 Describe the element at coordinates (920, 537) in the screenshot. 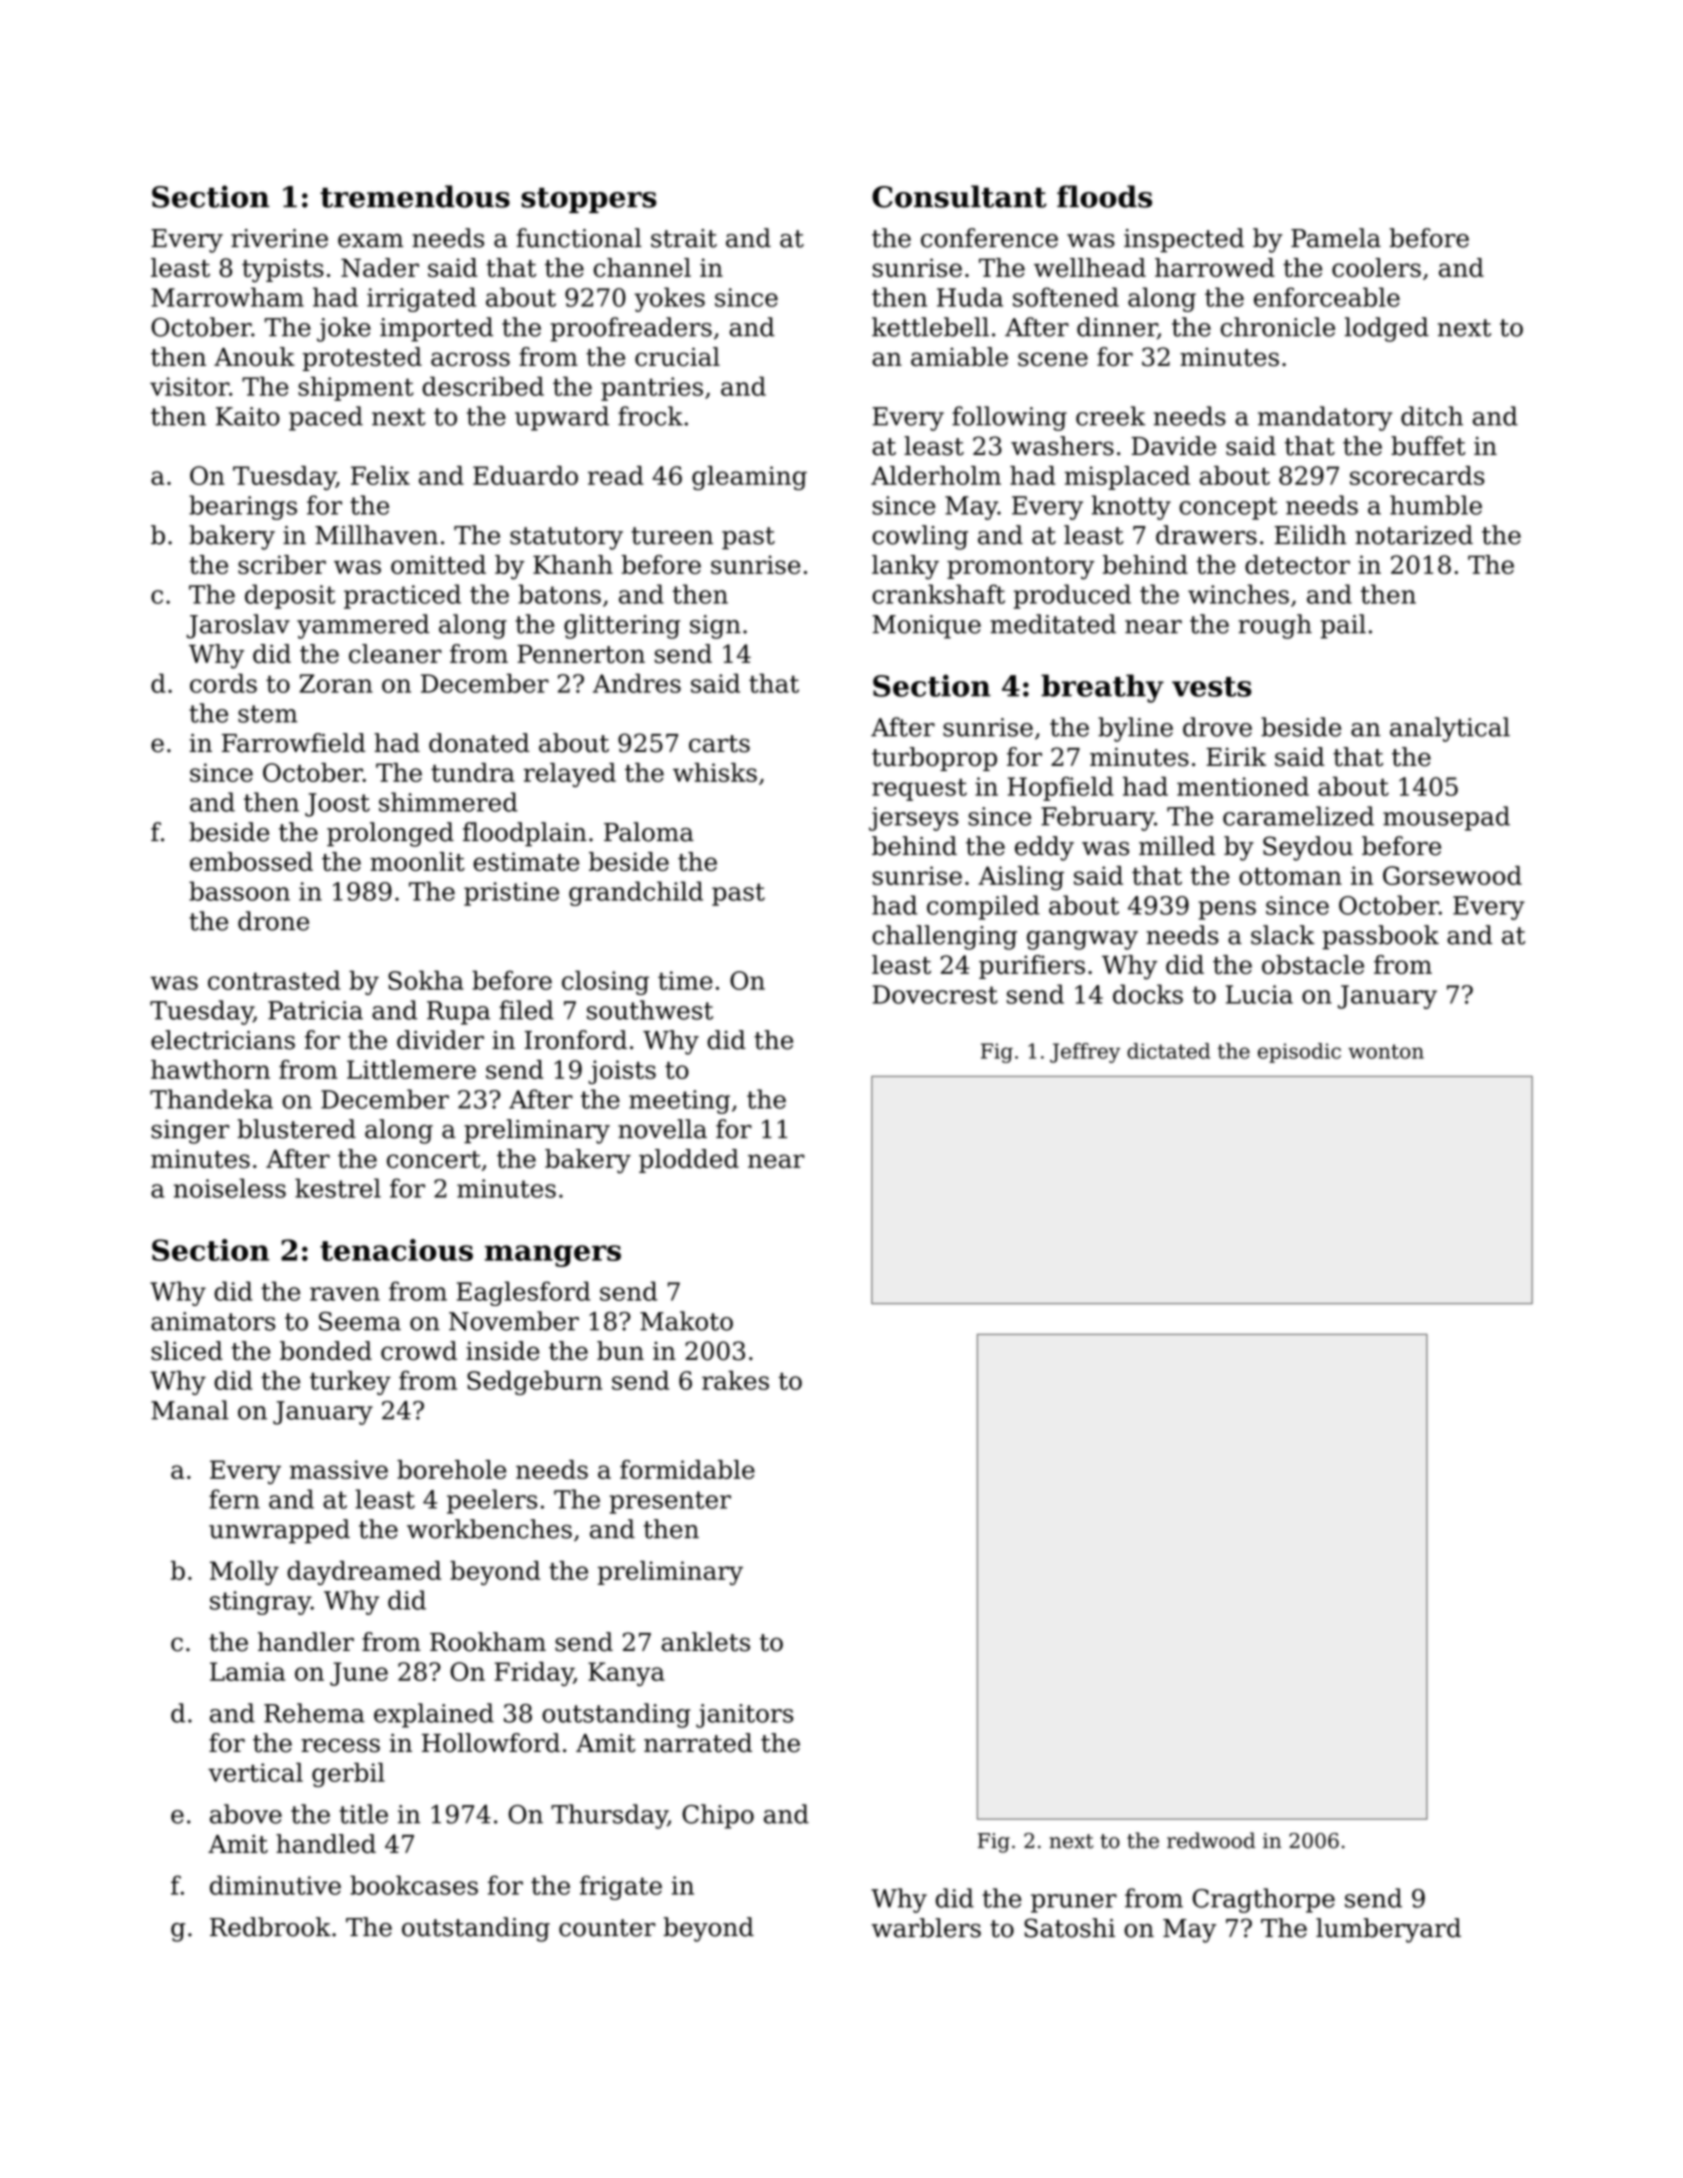

I see `cowling` at that location.
